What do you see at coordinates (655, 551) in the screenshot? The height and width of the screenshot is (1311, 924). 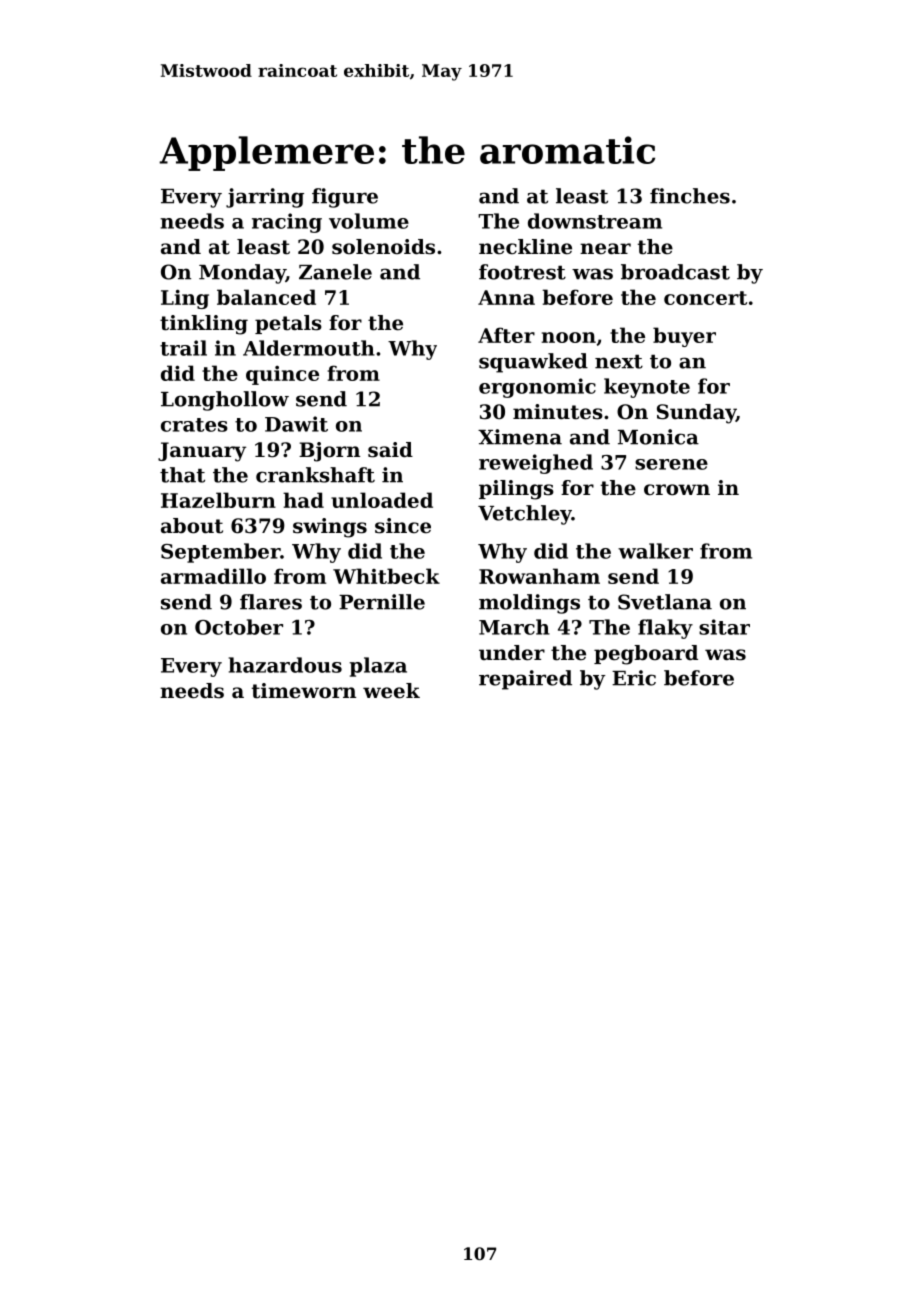 I see `walker` at bounding box center [655, 551].
